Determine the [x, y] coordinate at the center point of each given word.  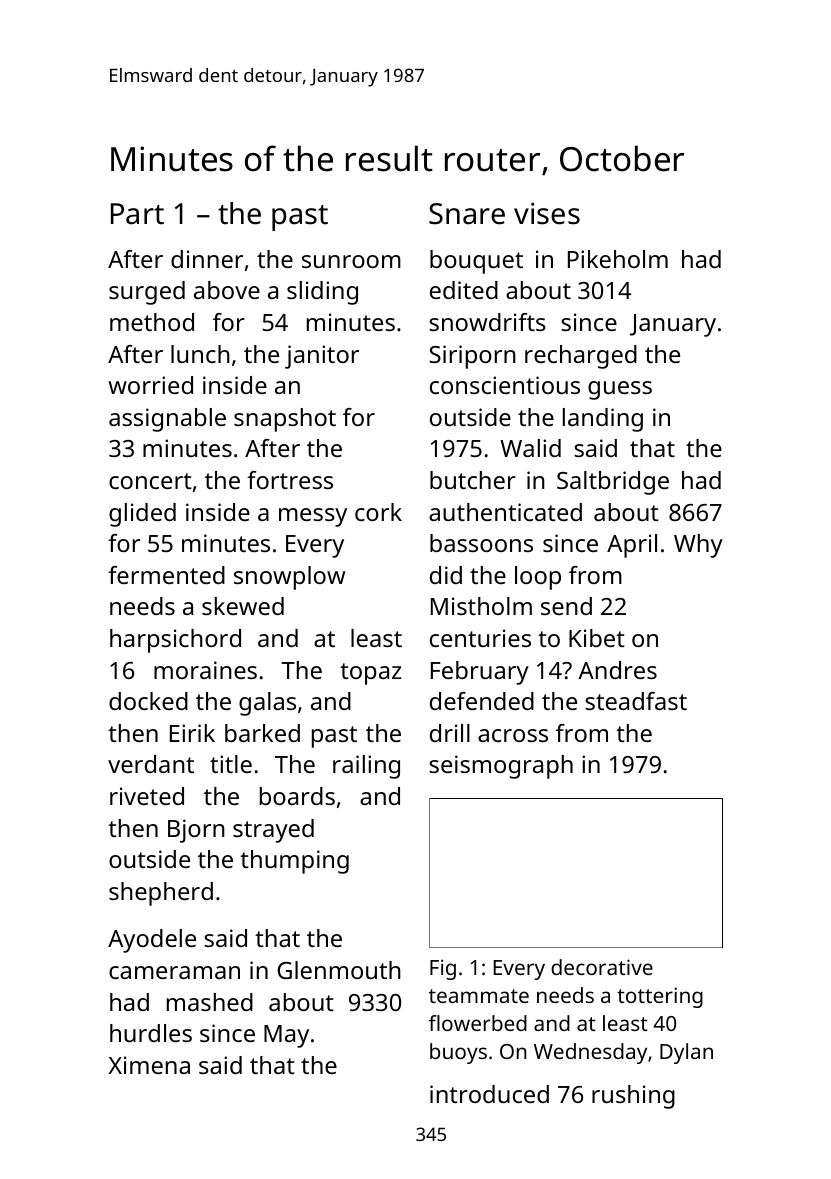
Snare [467, 214]
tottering [660, 997]
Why [698, 546]
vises [547, 213]
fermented [166, 575]
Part [137, 214]
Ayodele [152, 941]
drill [450, 733]
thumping [294, 862]
